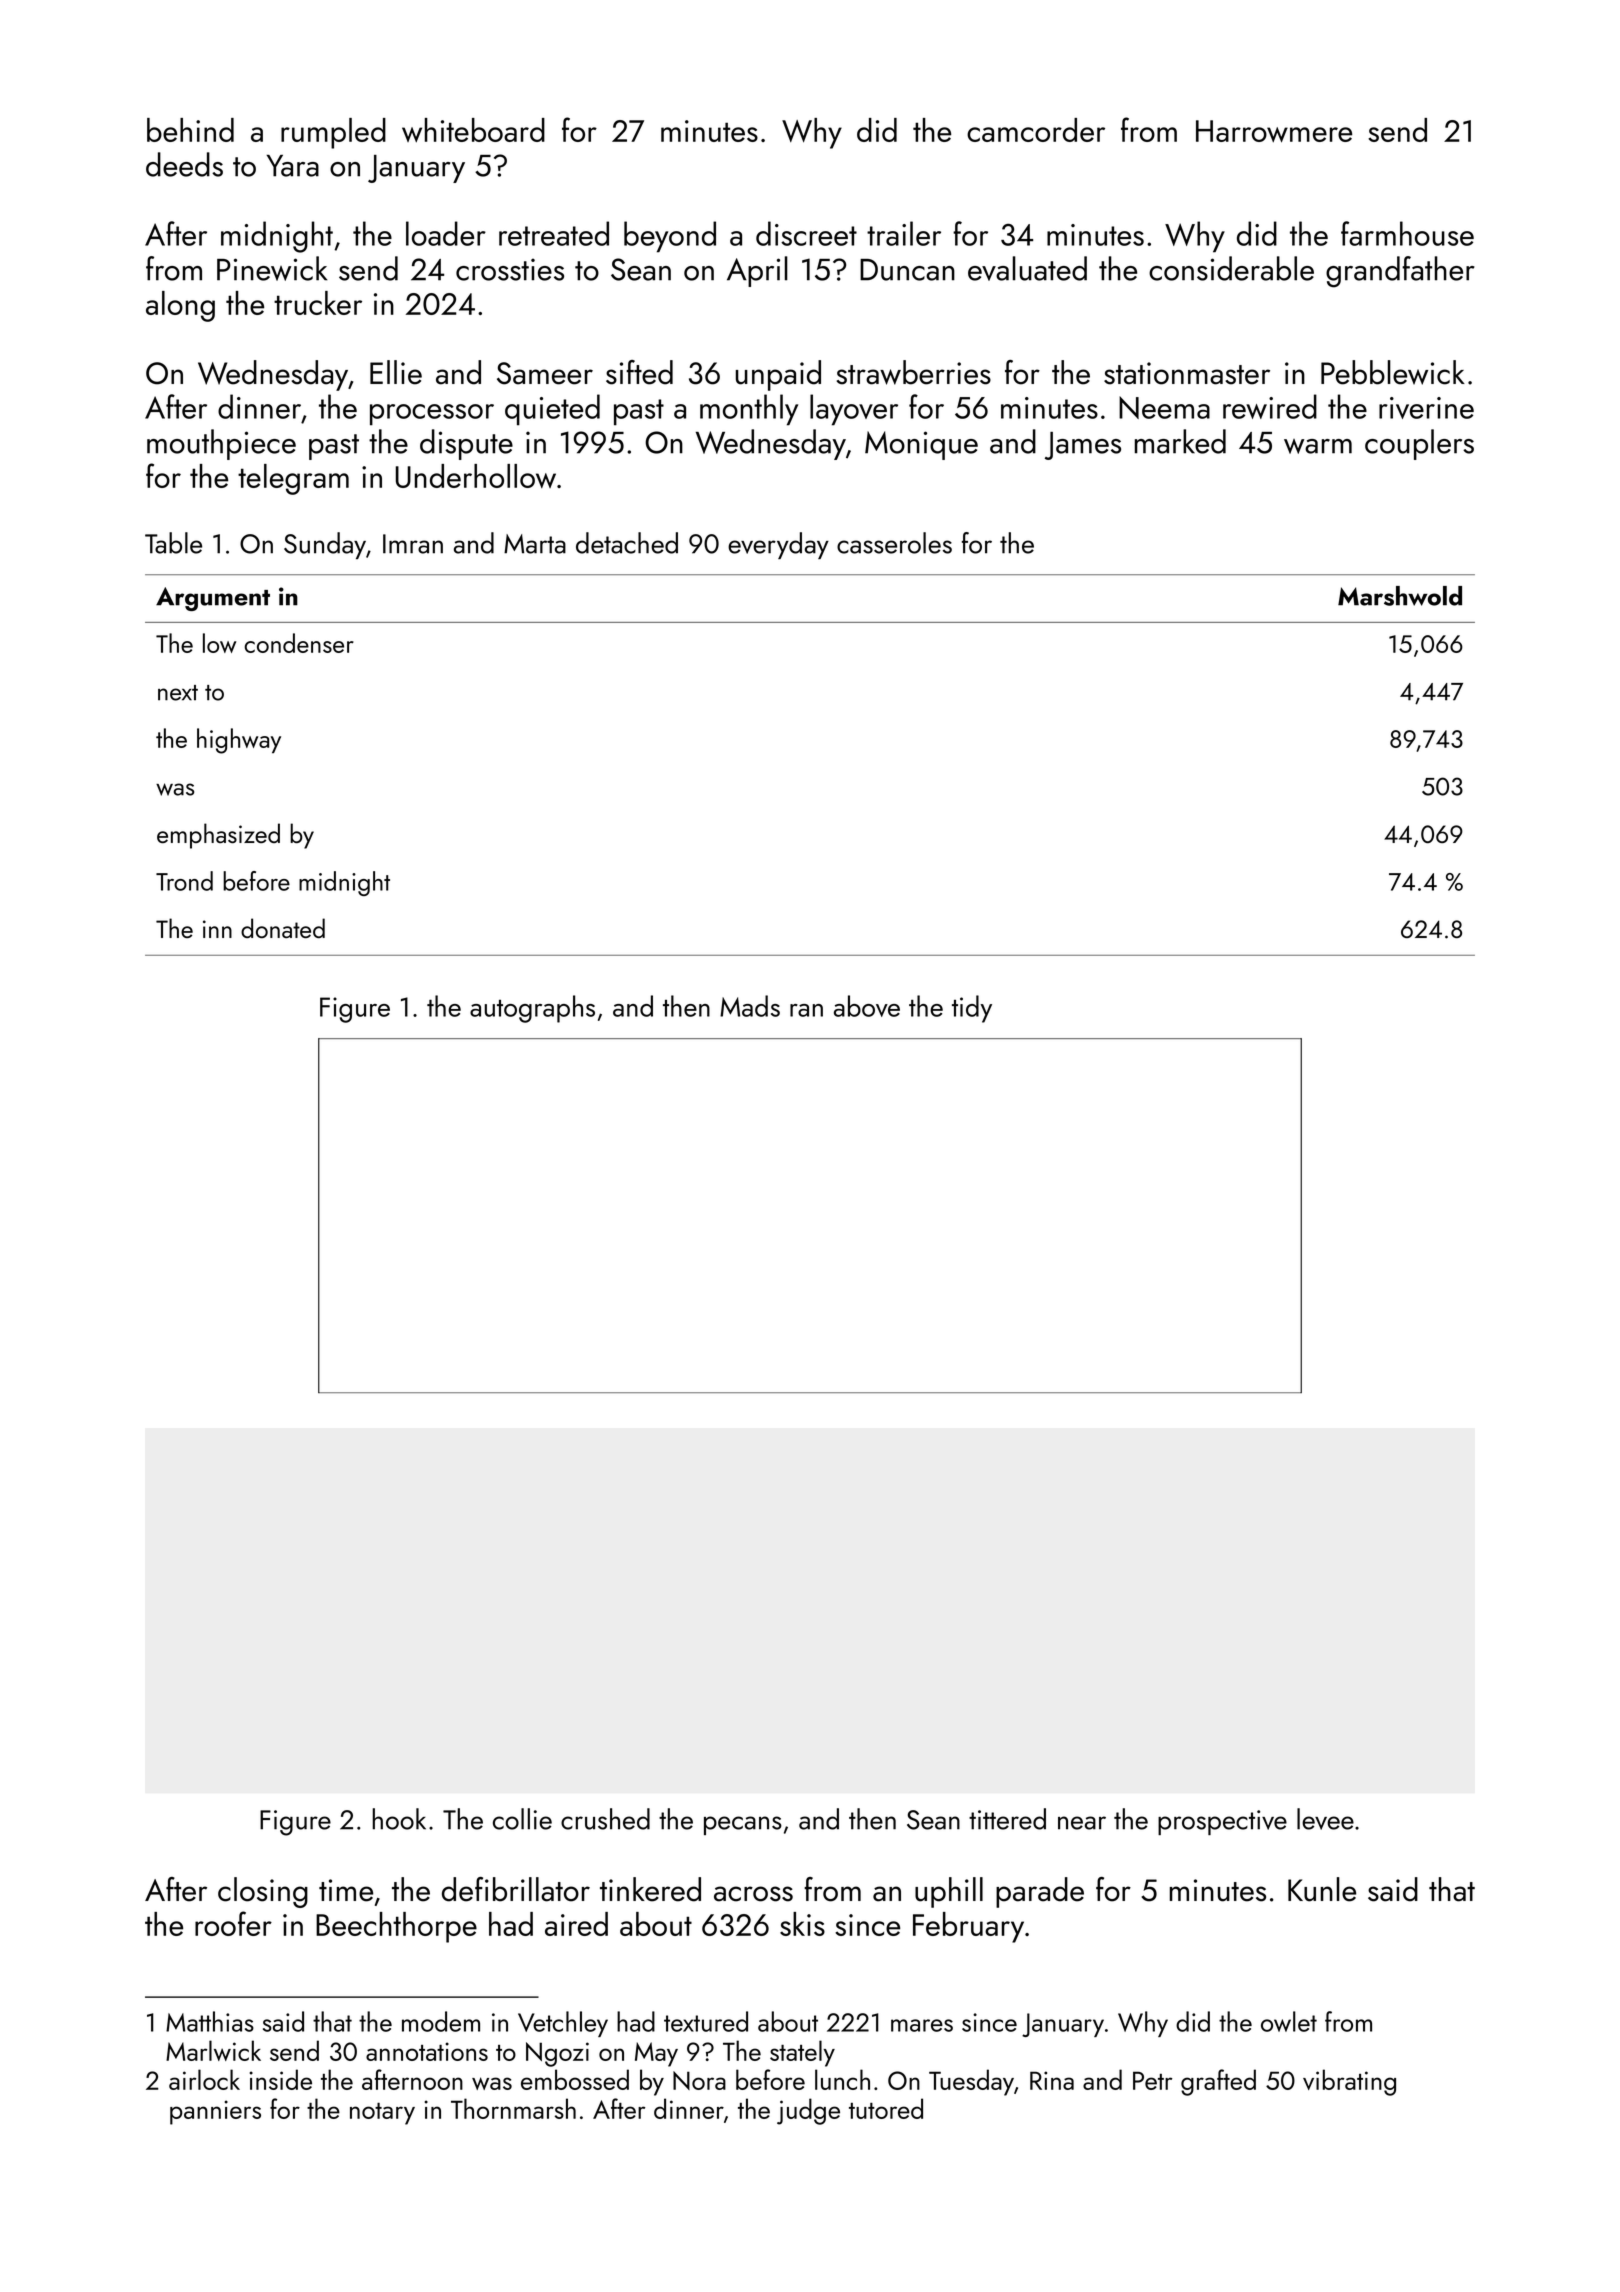 This document has width=1620, height=2292. I want to click on Marshwold, so click(1400, 596).
